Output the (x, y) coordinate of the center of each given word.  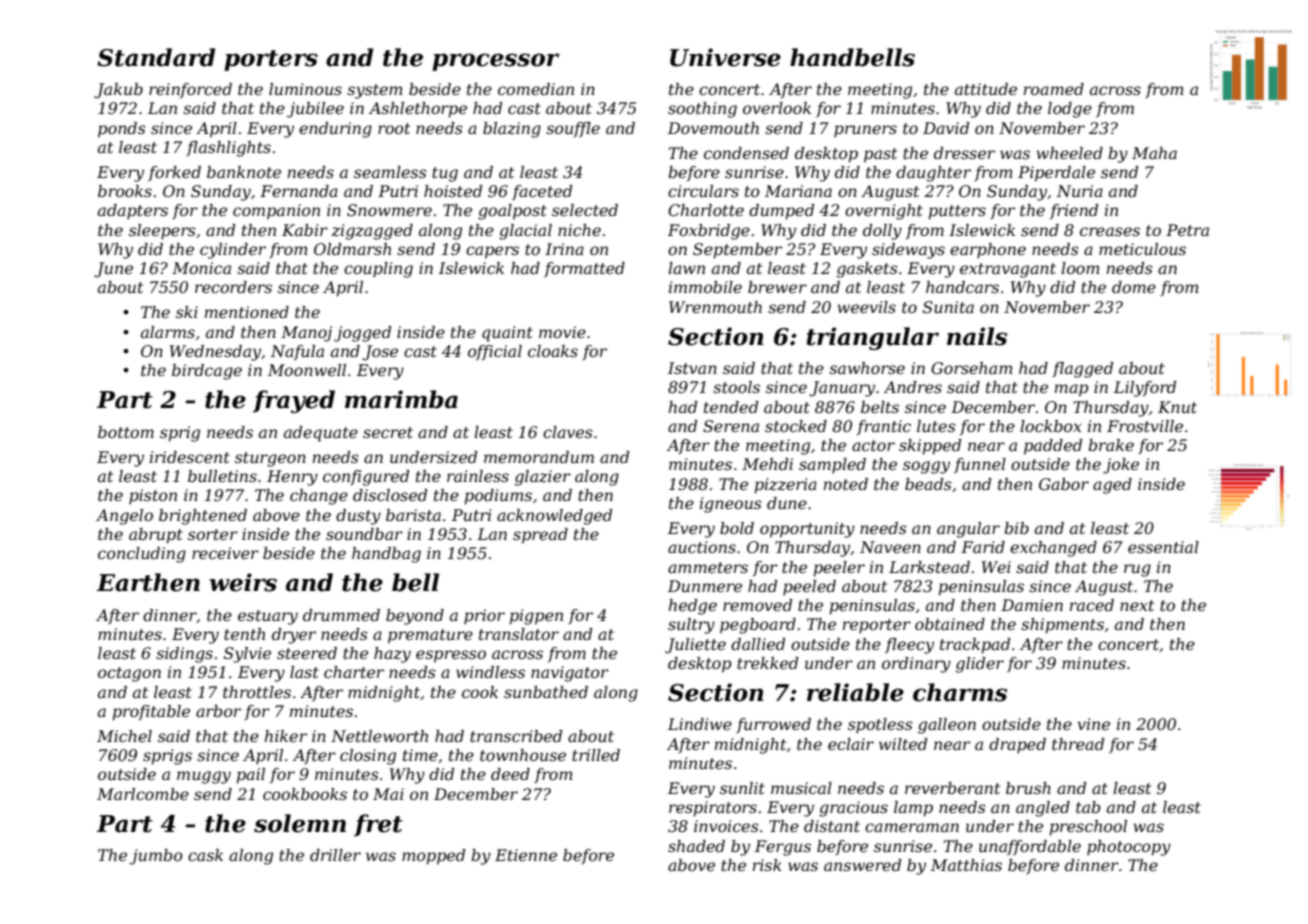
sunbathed (546, 692)
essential (1163, 547)
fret (378, 825)
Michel (124, 736)
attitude (986, 89)
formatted (584, 269)
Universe (725, 57)
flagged (1082, 370)
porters (271, 60)
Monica (201, 268)
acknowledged (554, 517)
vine (1094, 724)
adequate (321, 434)
